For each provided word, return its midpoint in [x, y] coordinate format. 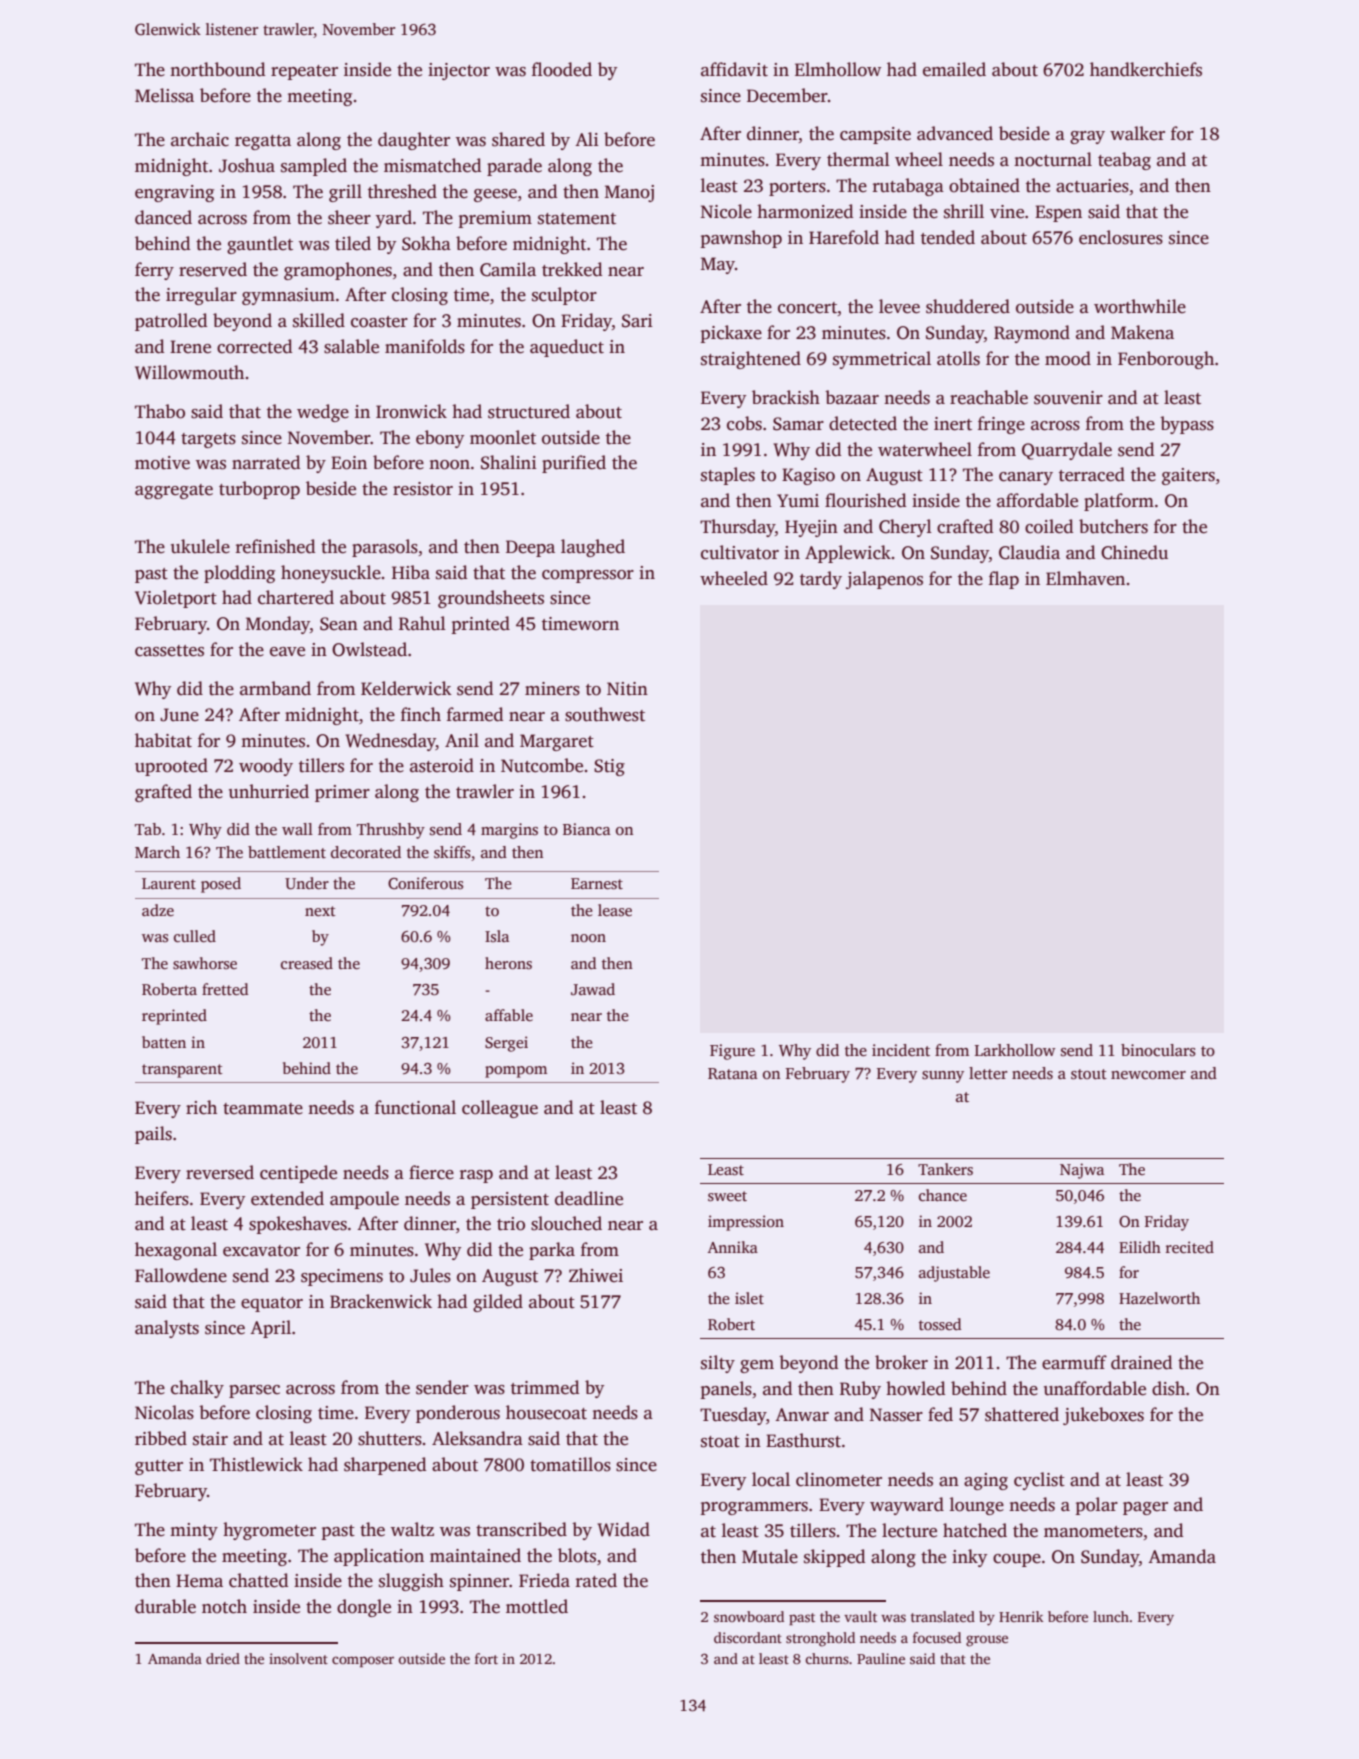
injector [459, 71]
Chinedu [1134, 552]
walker [1137, 133]
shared [518, 139]
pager [1145, 1508]
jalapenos [884, 580]
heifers [162, 1198]
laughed [593, 548]
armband [275, 688]
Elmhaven [1085, 578]
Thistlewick [256, 1464]
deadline [589, 1198]
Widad [623, 1529]
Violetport [176, 599]
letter [988, 1073]
